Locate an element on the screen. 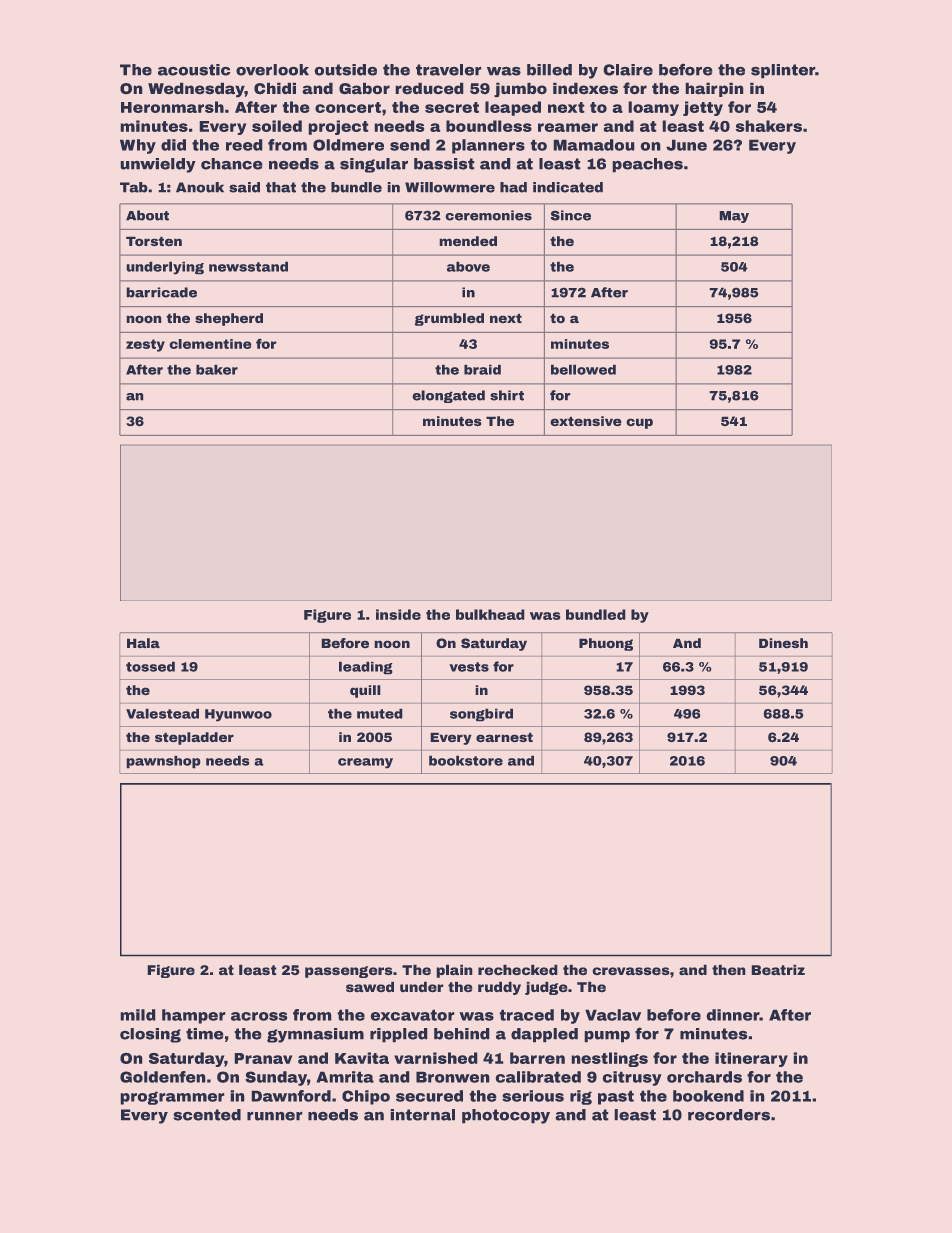 The width and height of the screenshot is (952, 1233). programmer is located at coordinates (172, 1098).
